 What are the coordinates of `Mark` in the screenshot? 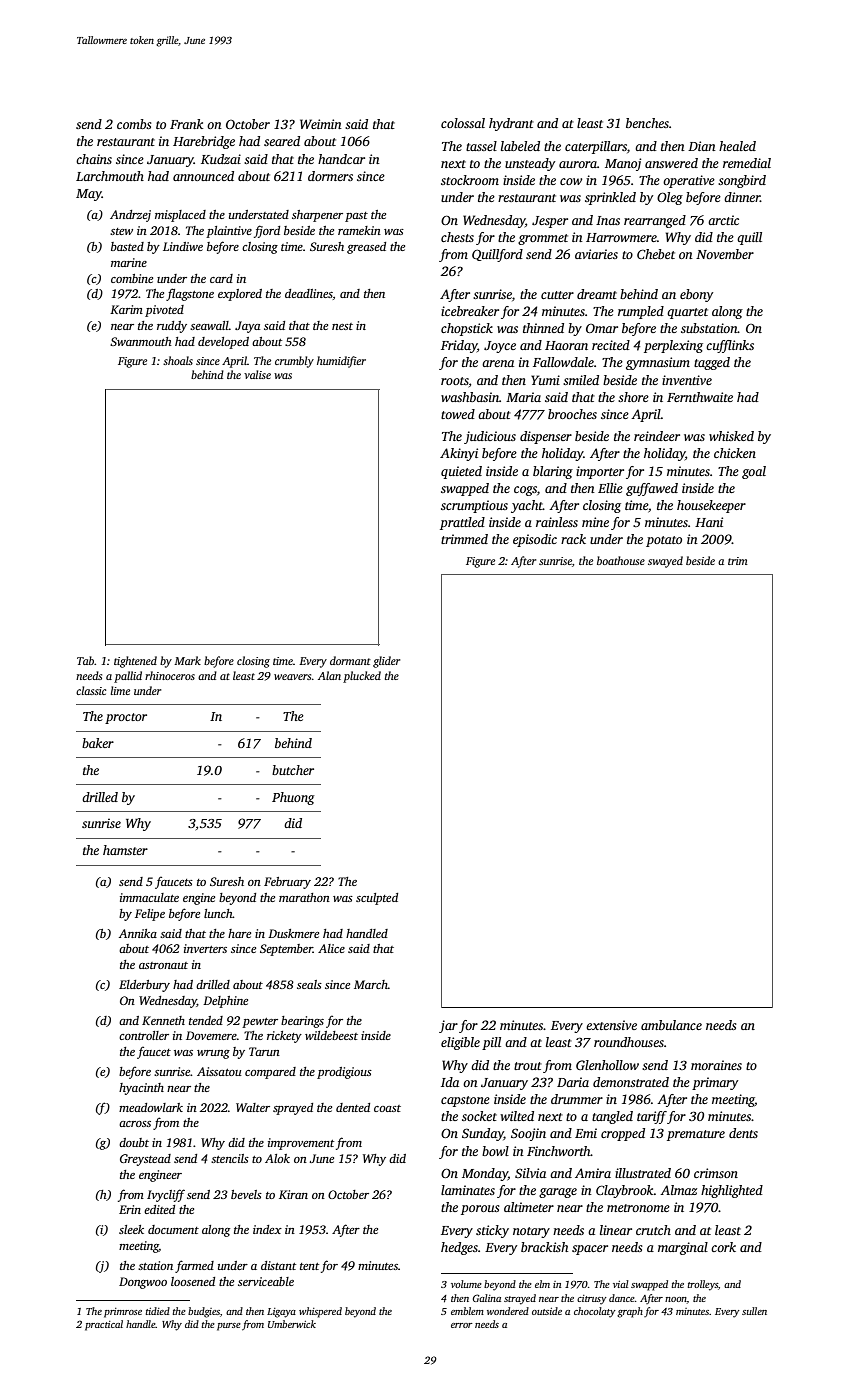 It's located at (187, 660).
